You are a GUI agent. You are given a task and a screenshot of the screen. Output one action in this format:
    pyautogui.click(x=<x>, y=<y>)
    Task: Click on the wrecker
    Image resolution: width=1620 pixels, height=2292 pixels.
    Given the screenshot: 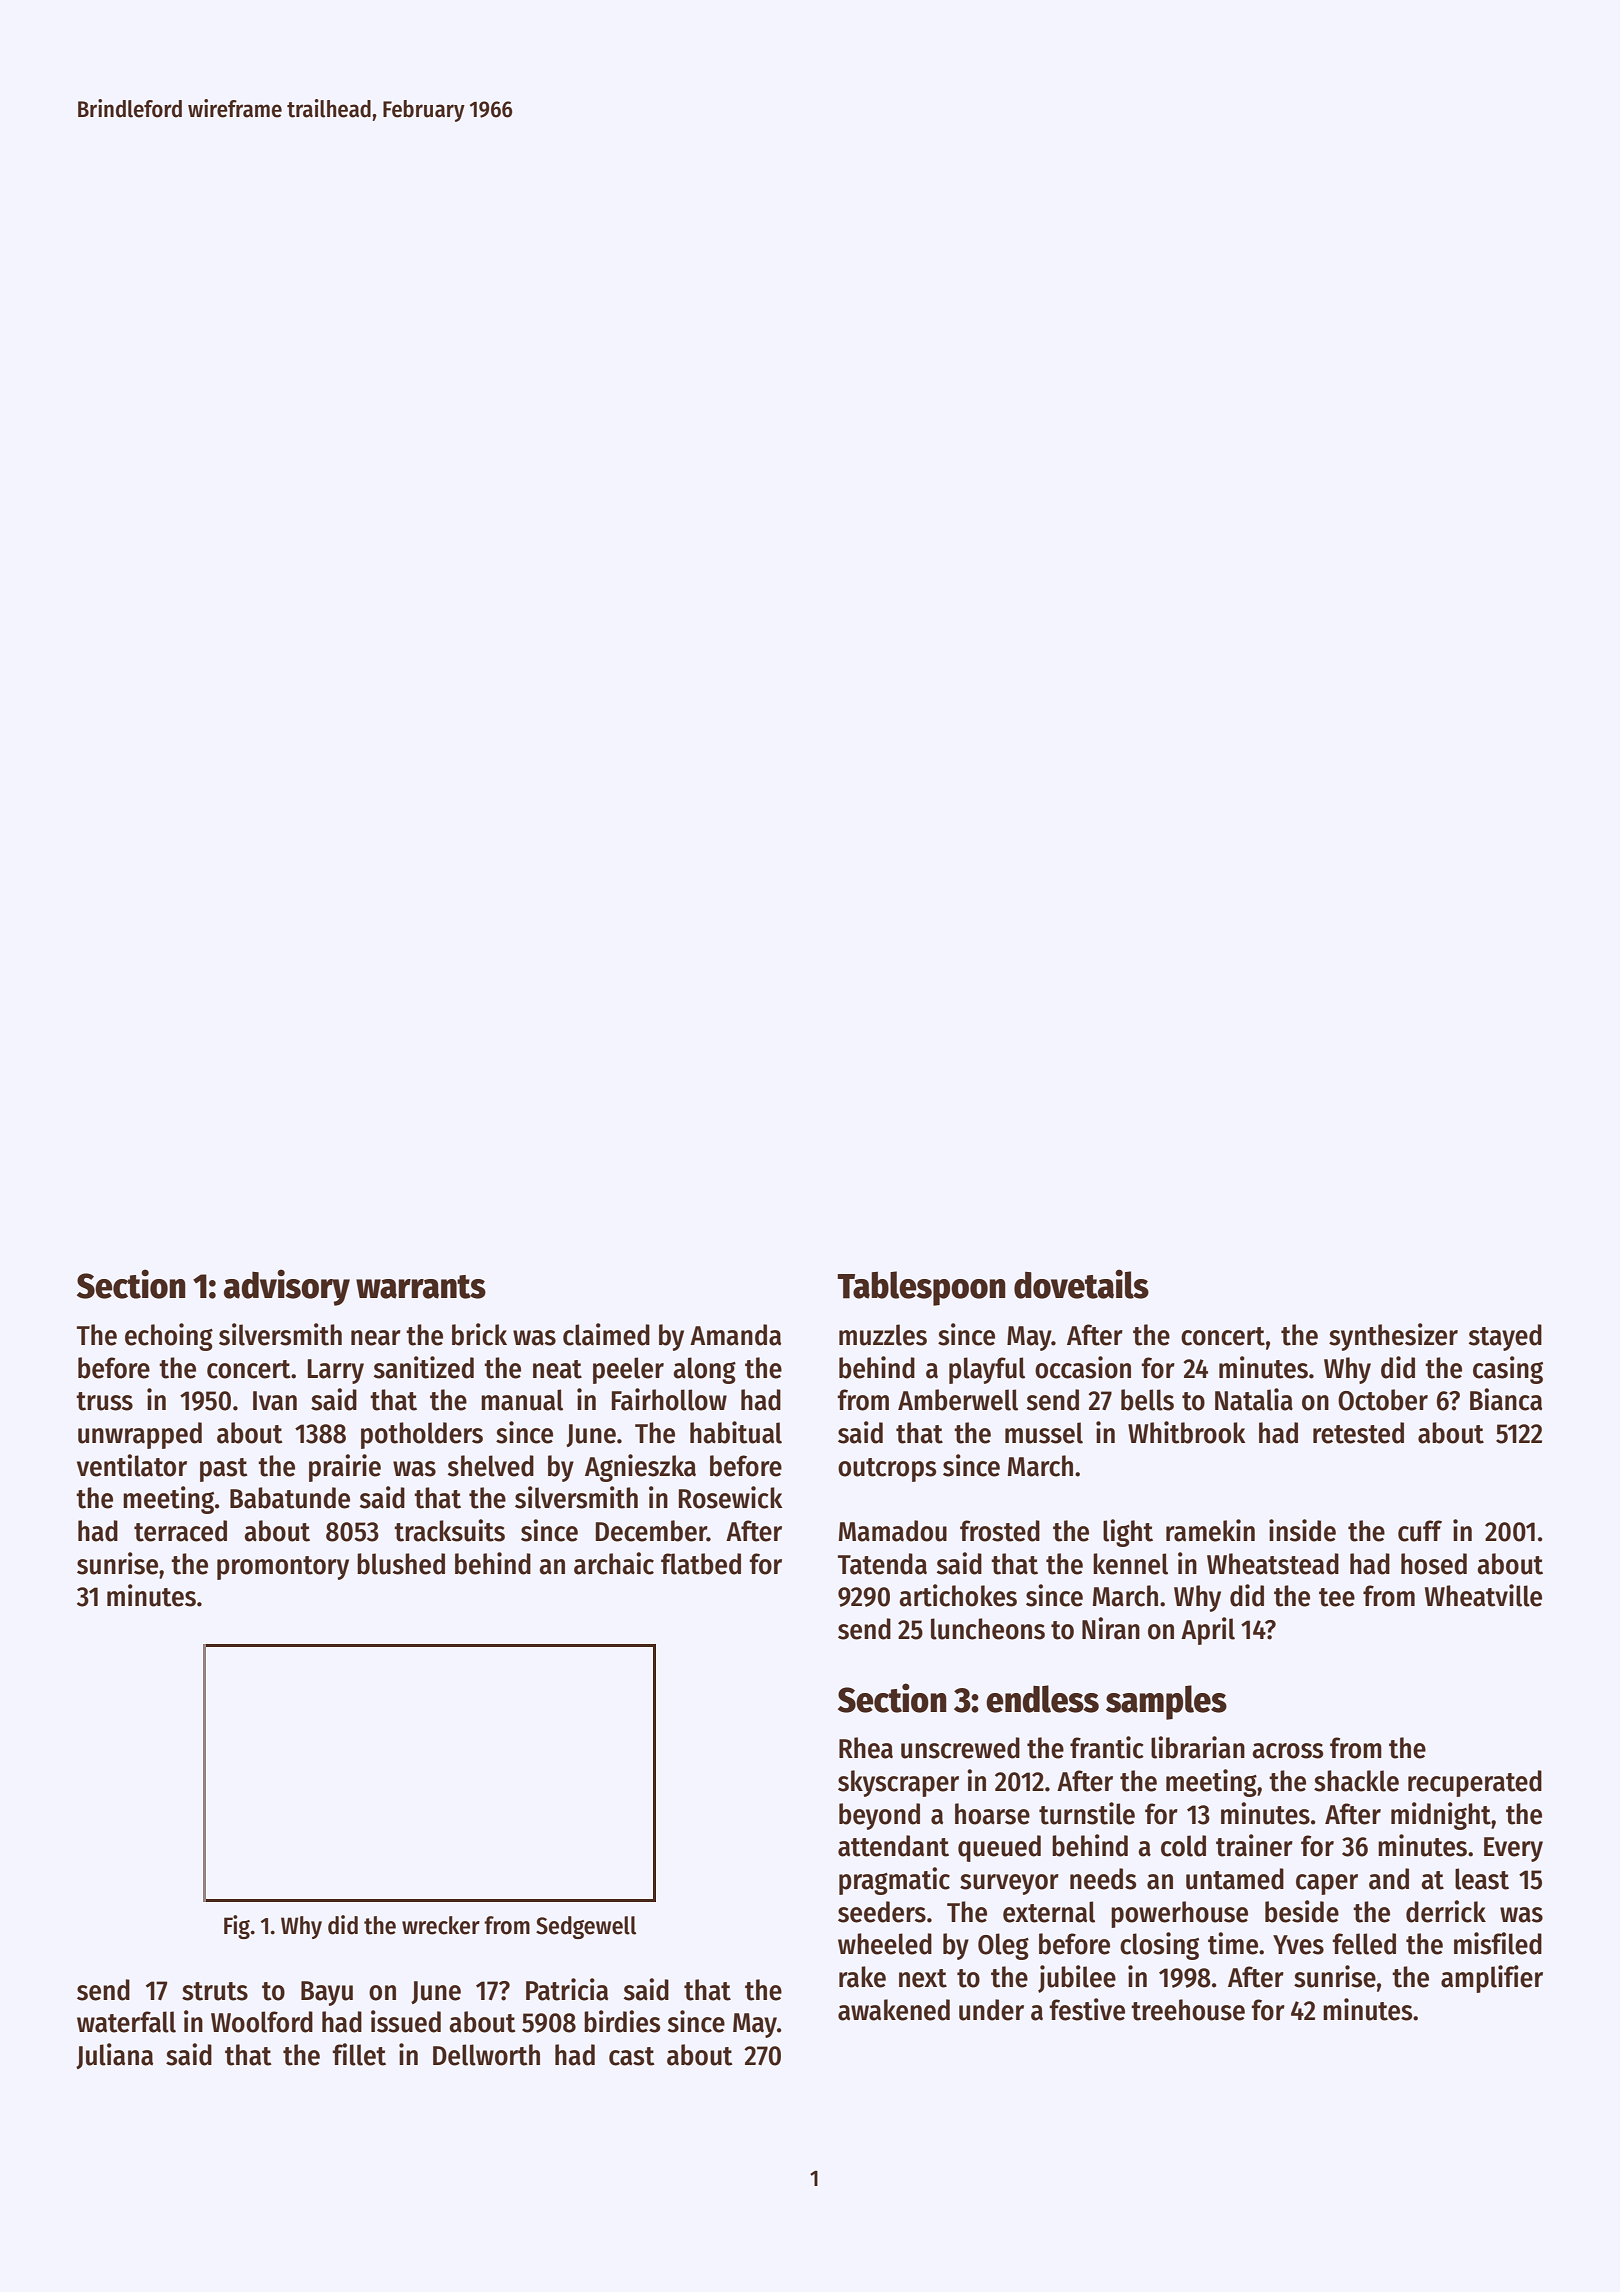 What is the action you would take?
    pyautogui.click(x=441, y=1925)
